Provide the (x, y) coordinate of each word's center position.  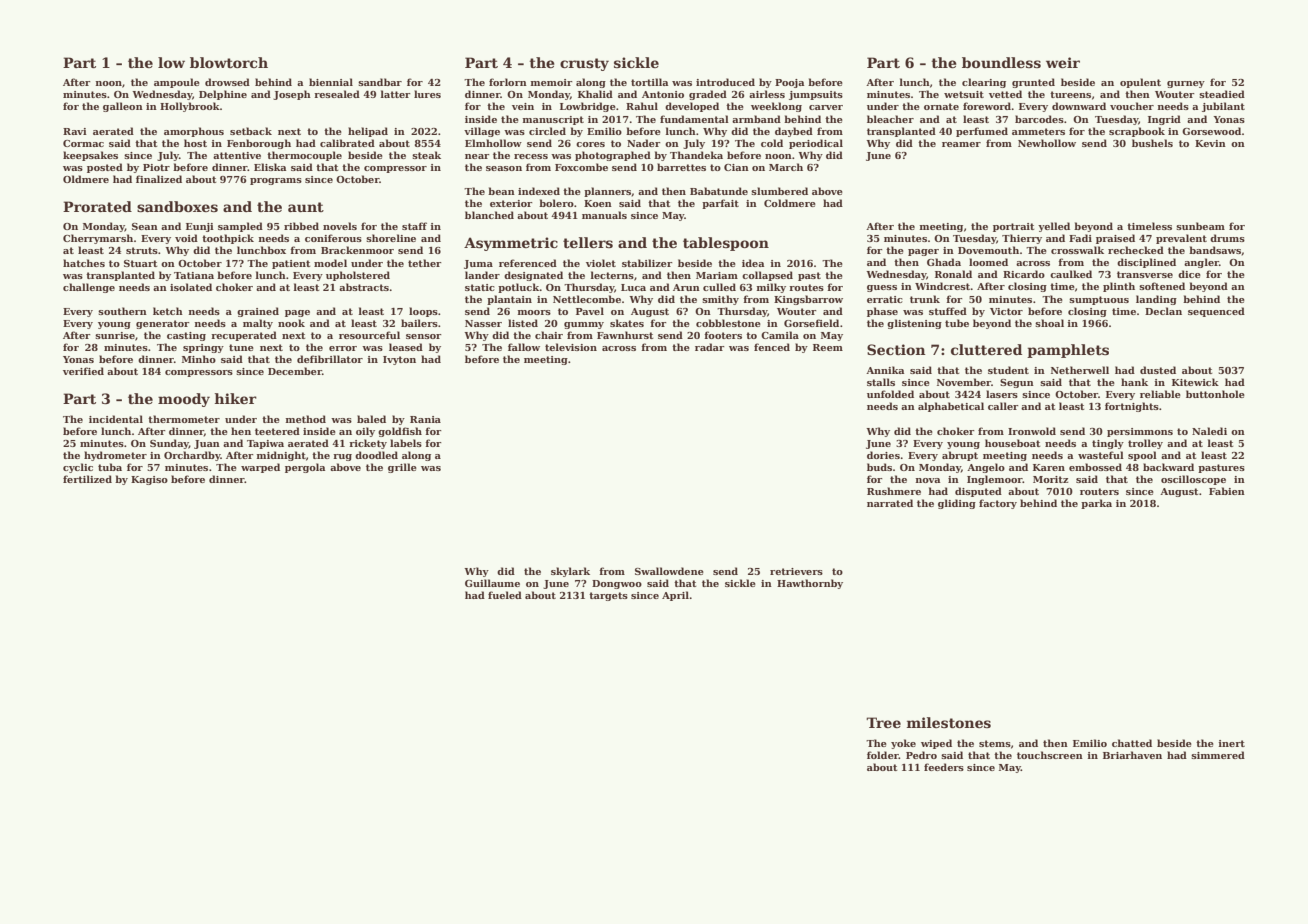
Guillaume (492, 583)
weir (1063, 62)
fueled (505, 595)
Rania (425, 419)
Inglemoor (995, 480)
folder (883, 755)
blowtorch (229, 62)
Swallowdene (669, 571)
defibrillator (330, 359)
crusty (584, 64)
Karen (1049, 467)
